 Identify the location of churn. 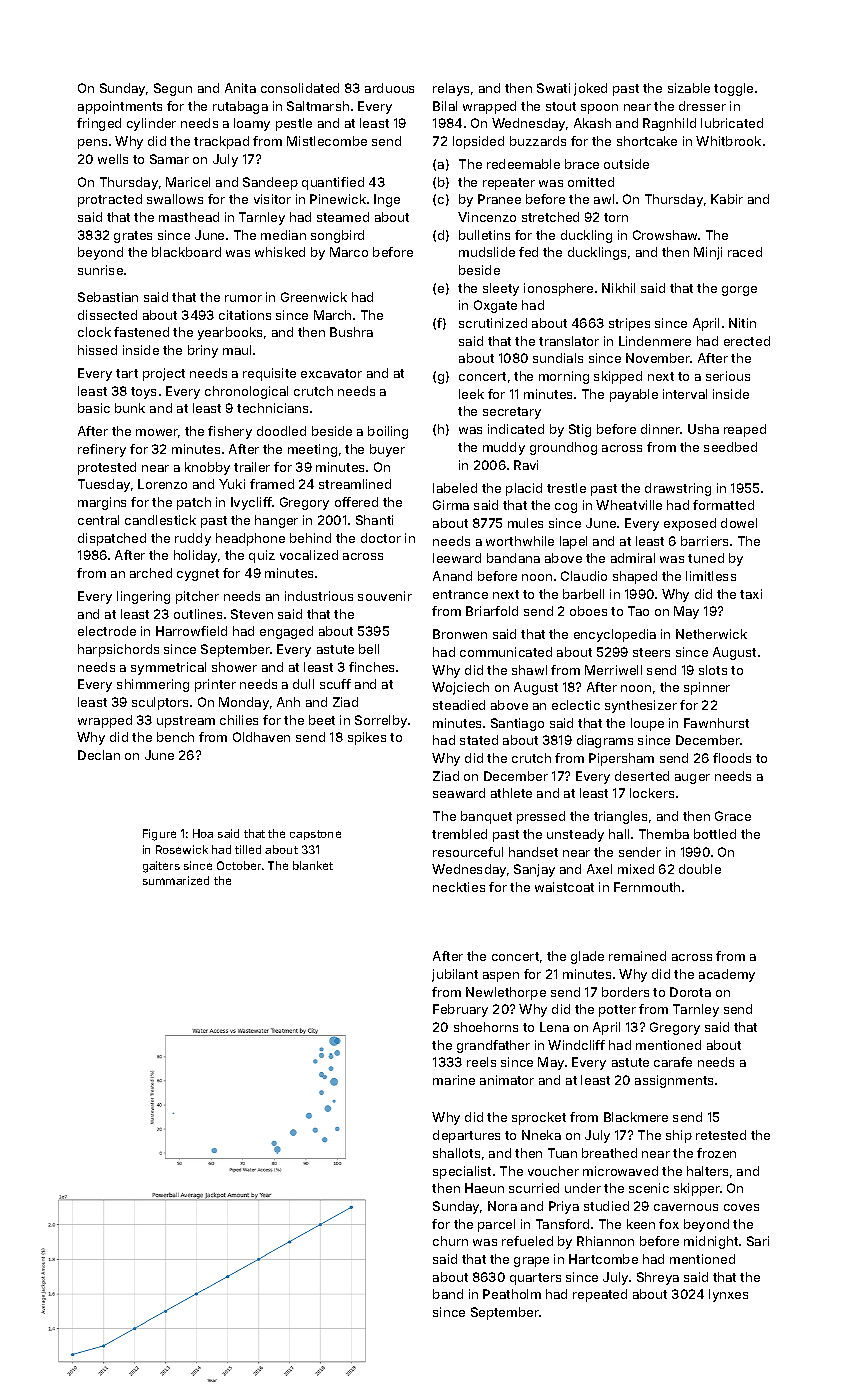
(450, 1241).
